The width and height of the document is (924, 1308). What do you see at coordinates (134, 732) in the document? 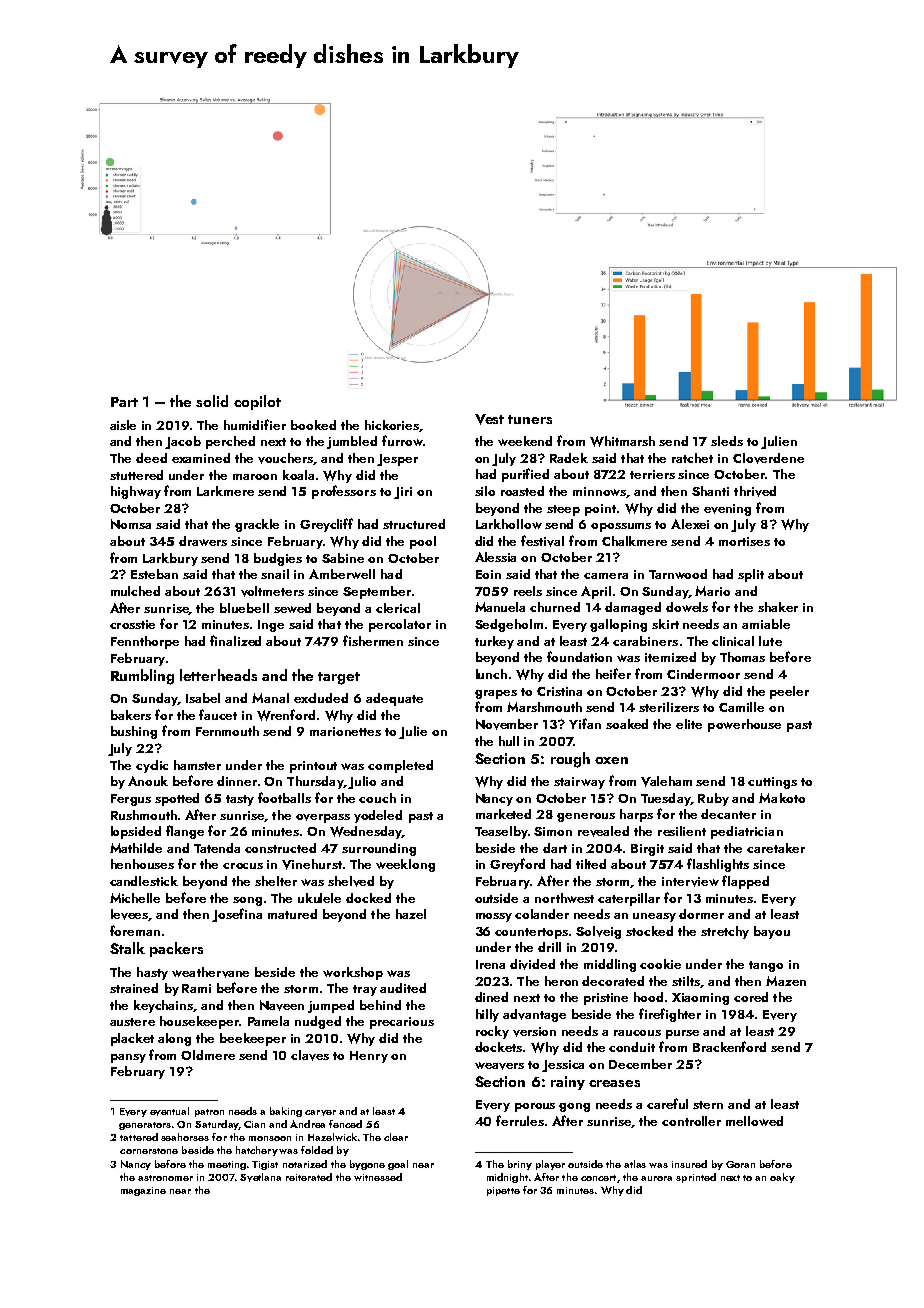
I see `bushing` at bounding box center [134, 732].
